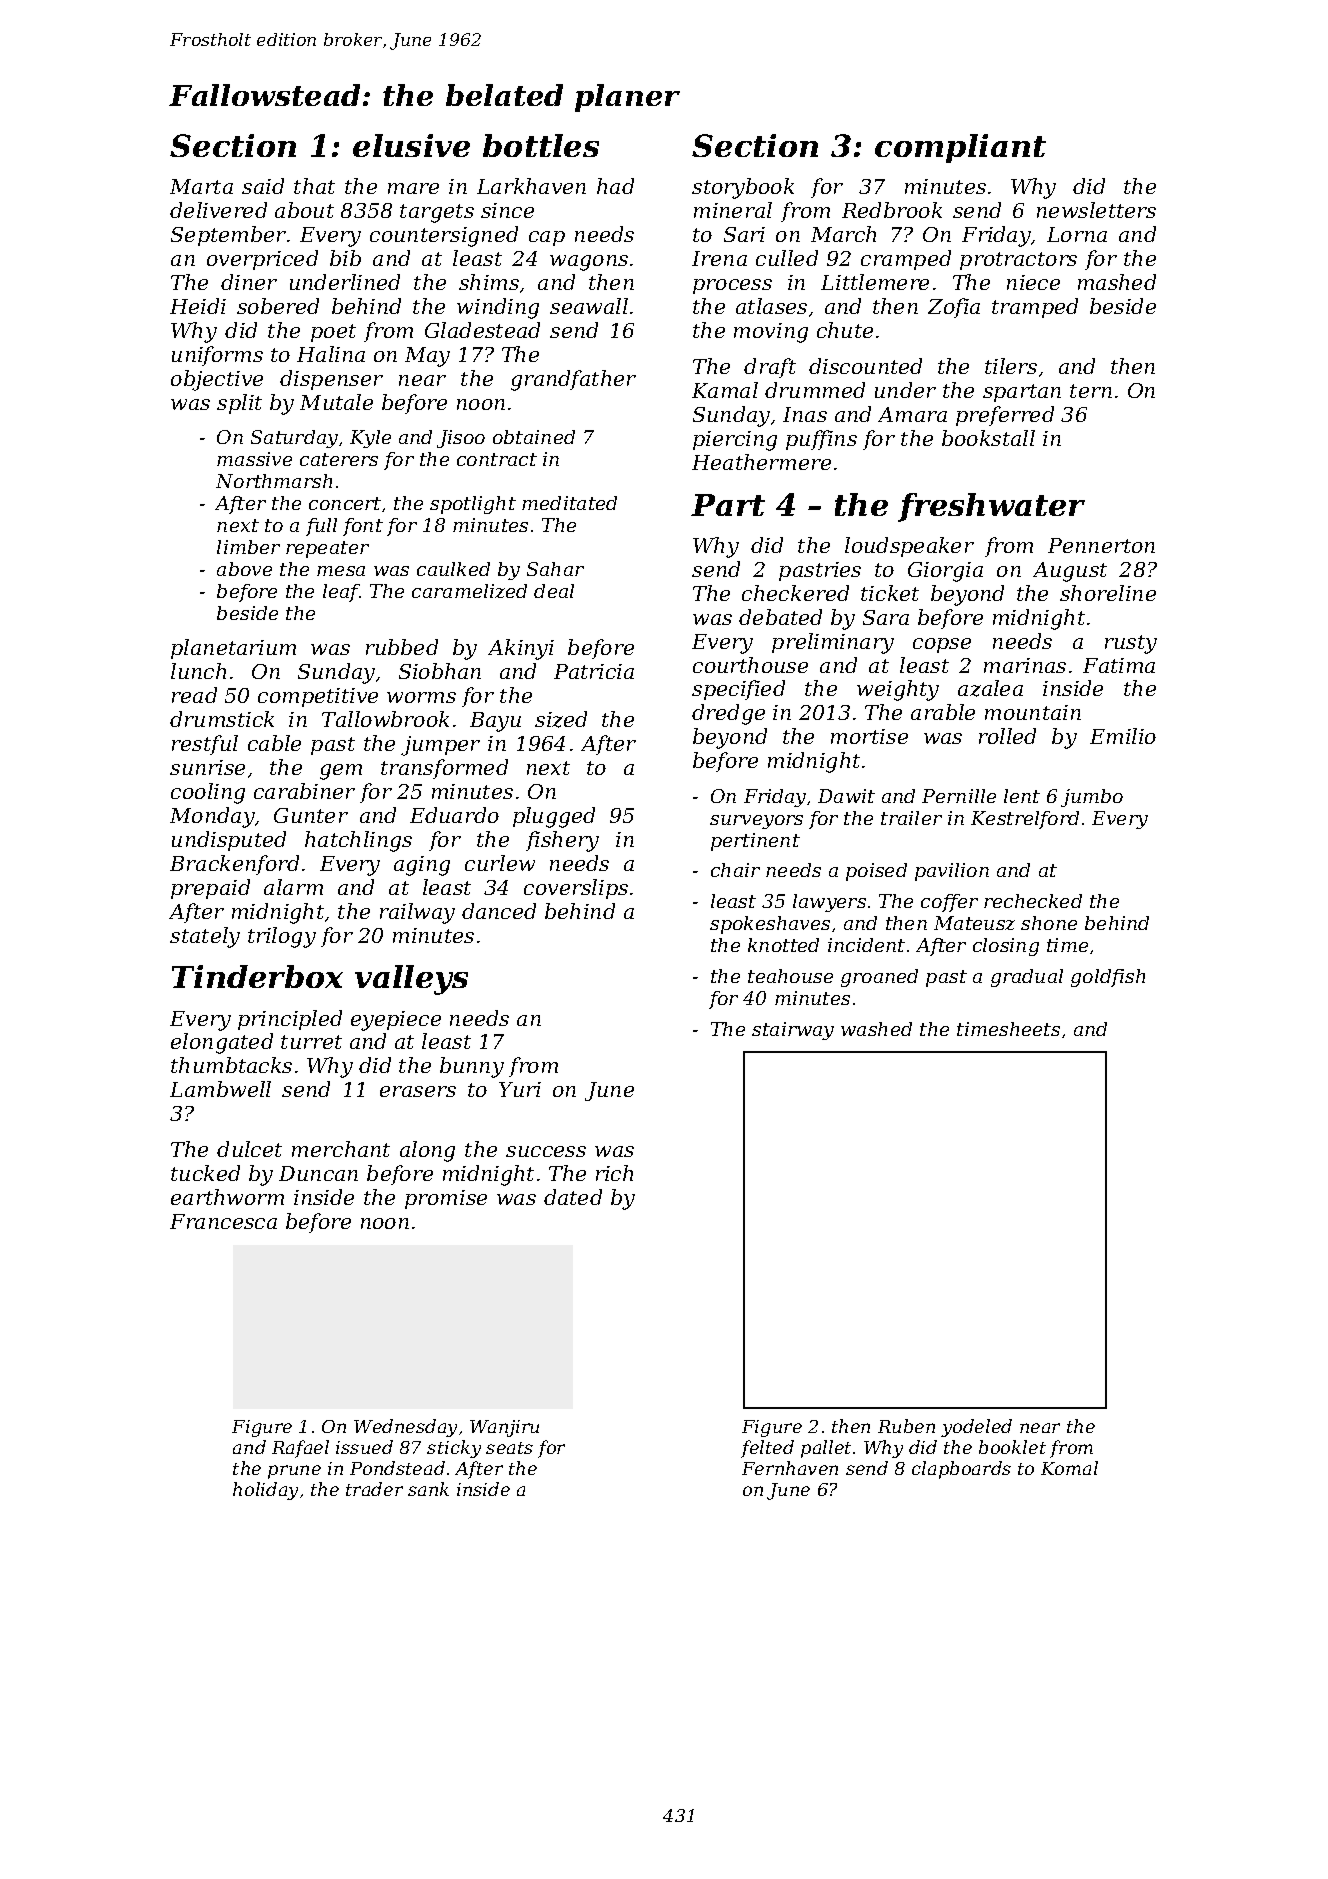 This document has height=1879, width=1328. What do you see at coordinates (265, 1491) in the document?
I see `holiday` at bounding box center [265, 1491].
